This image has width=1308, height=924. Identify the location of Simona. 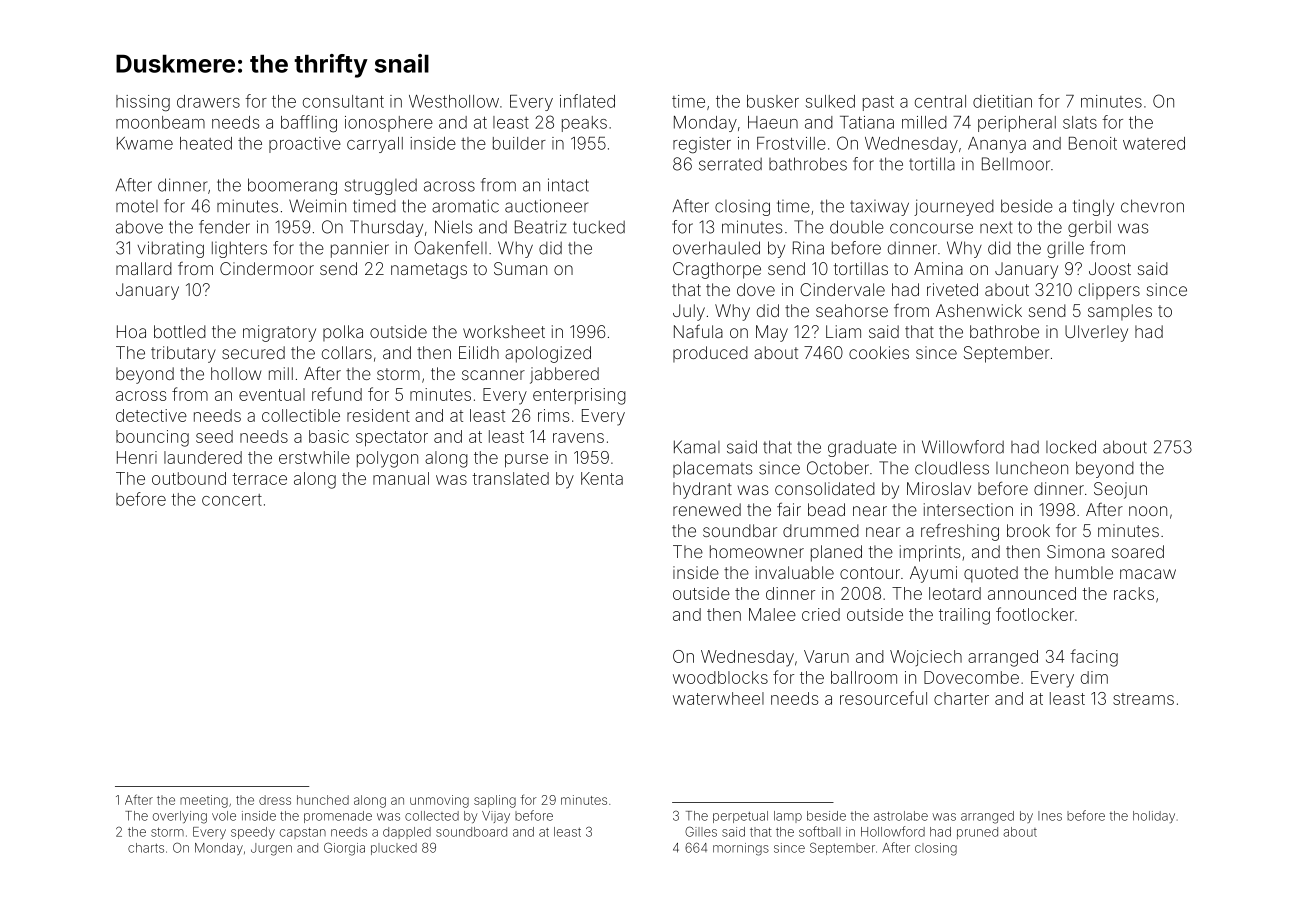
(1076, 551).
